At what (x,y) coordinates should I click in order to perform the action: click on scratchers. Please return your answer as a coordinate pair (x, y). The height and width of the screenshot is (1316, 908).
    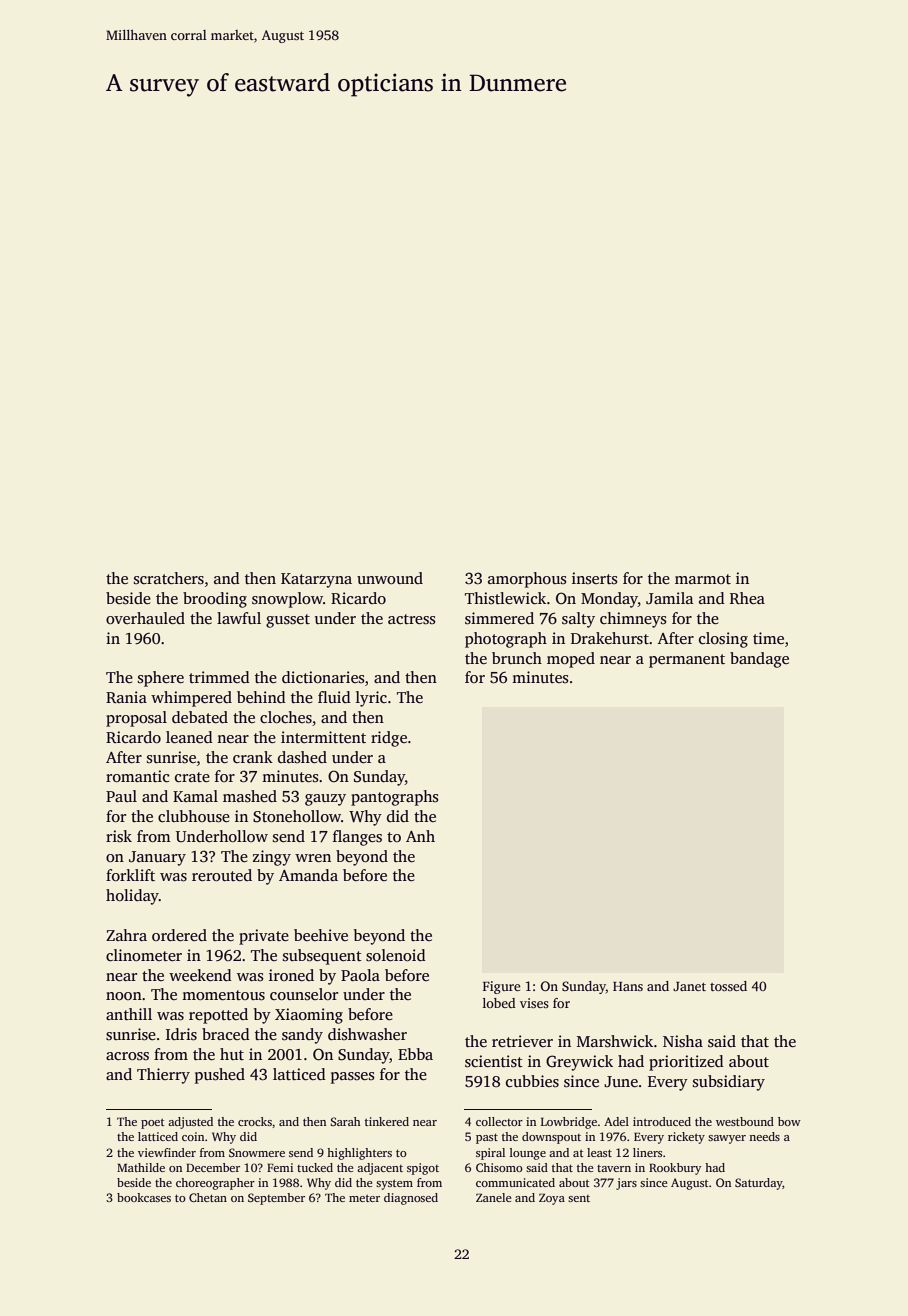
    Looking at the image, I should click on (169, 578).
